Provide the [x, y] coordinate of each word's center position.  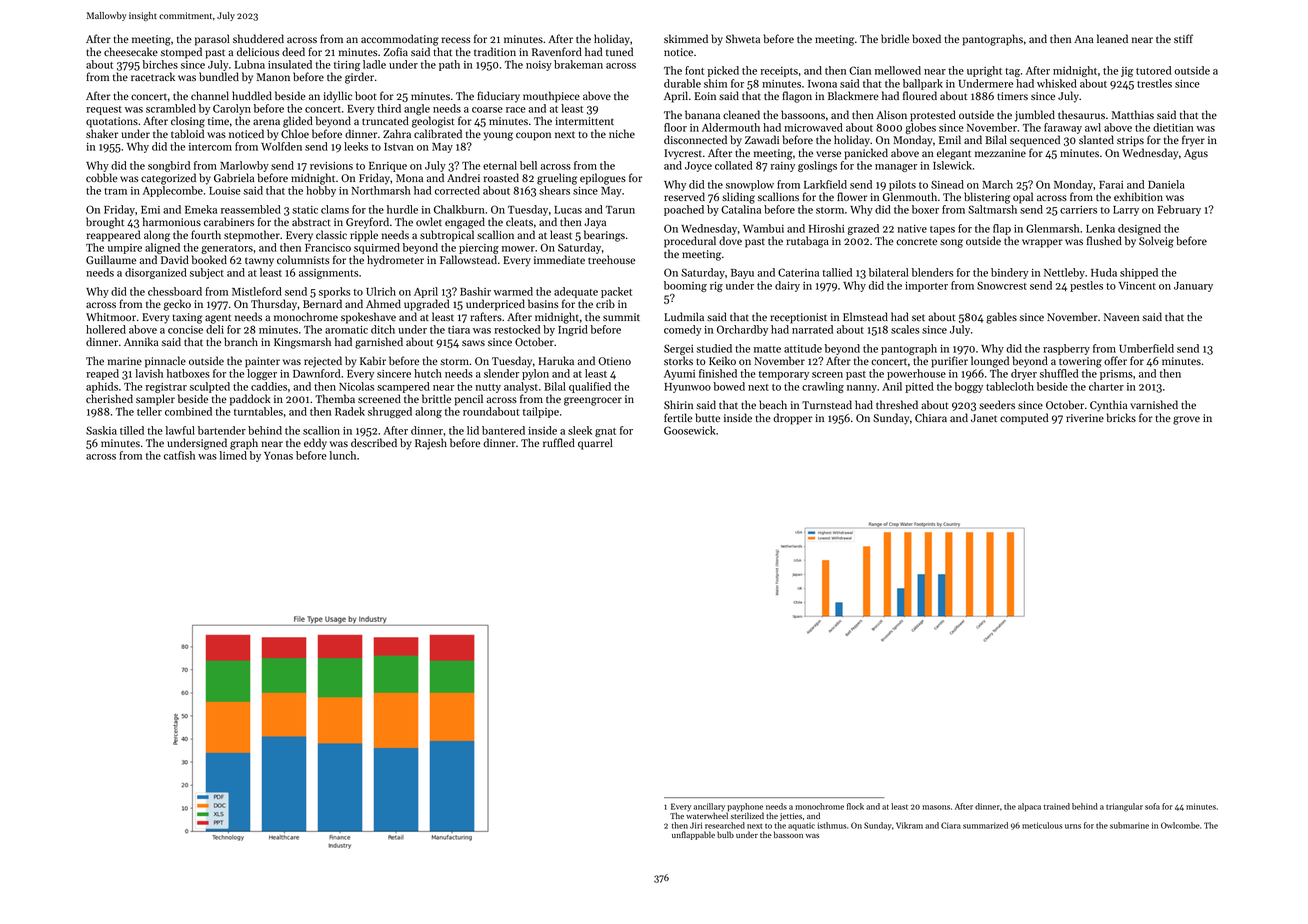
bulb [725, 834]
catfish [179, 455]
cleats [519, 221]
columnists [303, 259]
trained [1057, 806]
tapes [942, 230]
